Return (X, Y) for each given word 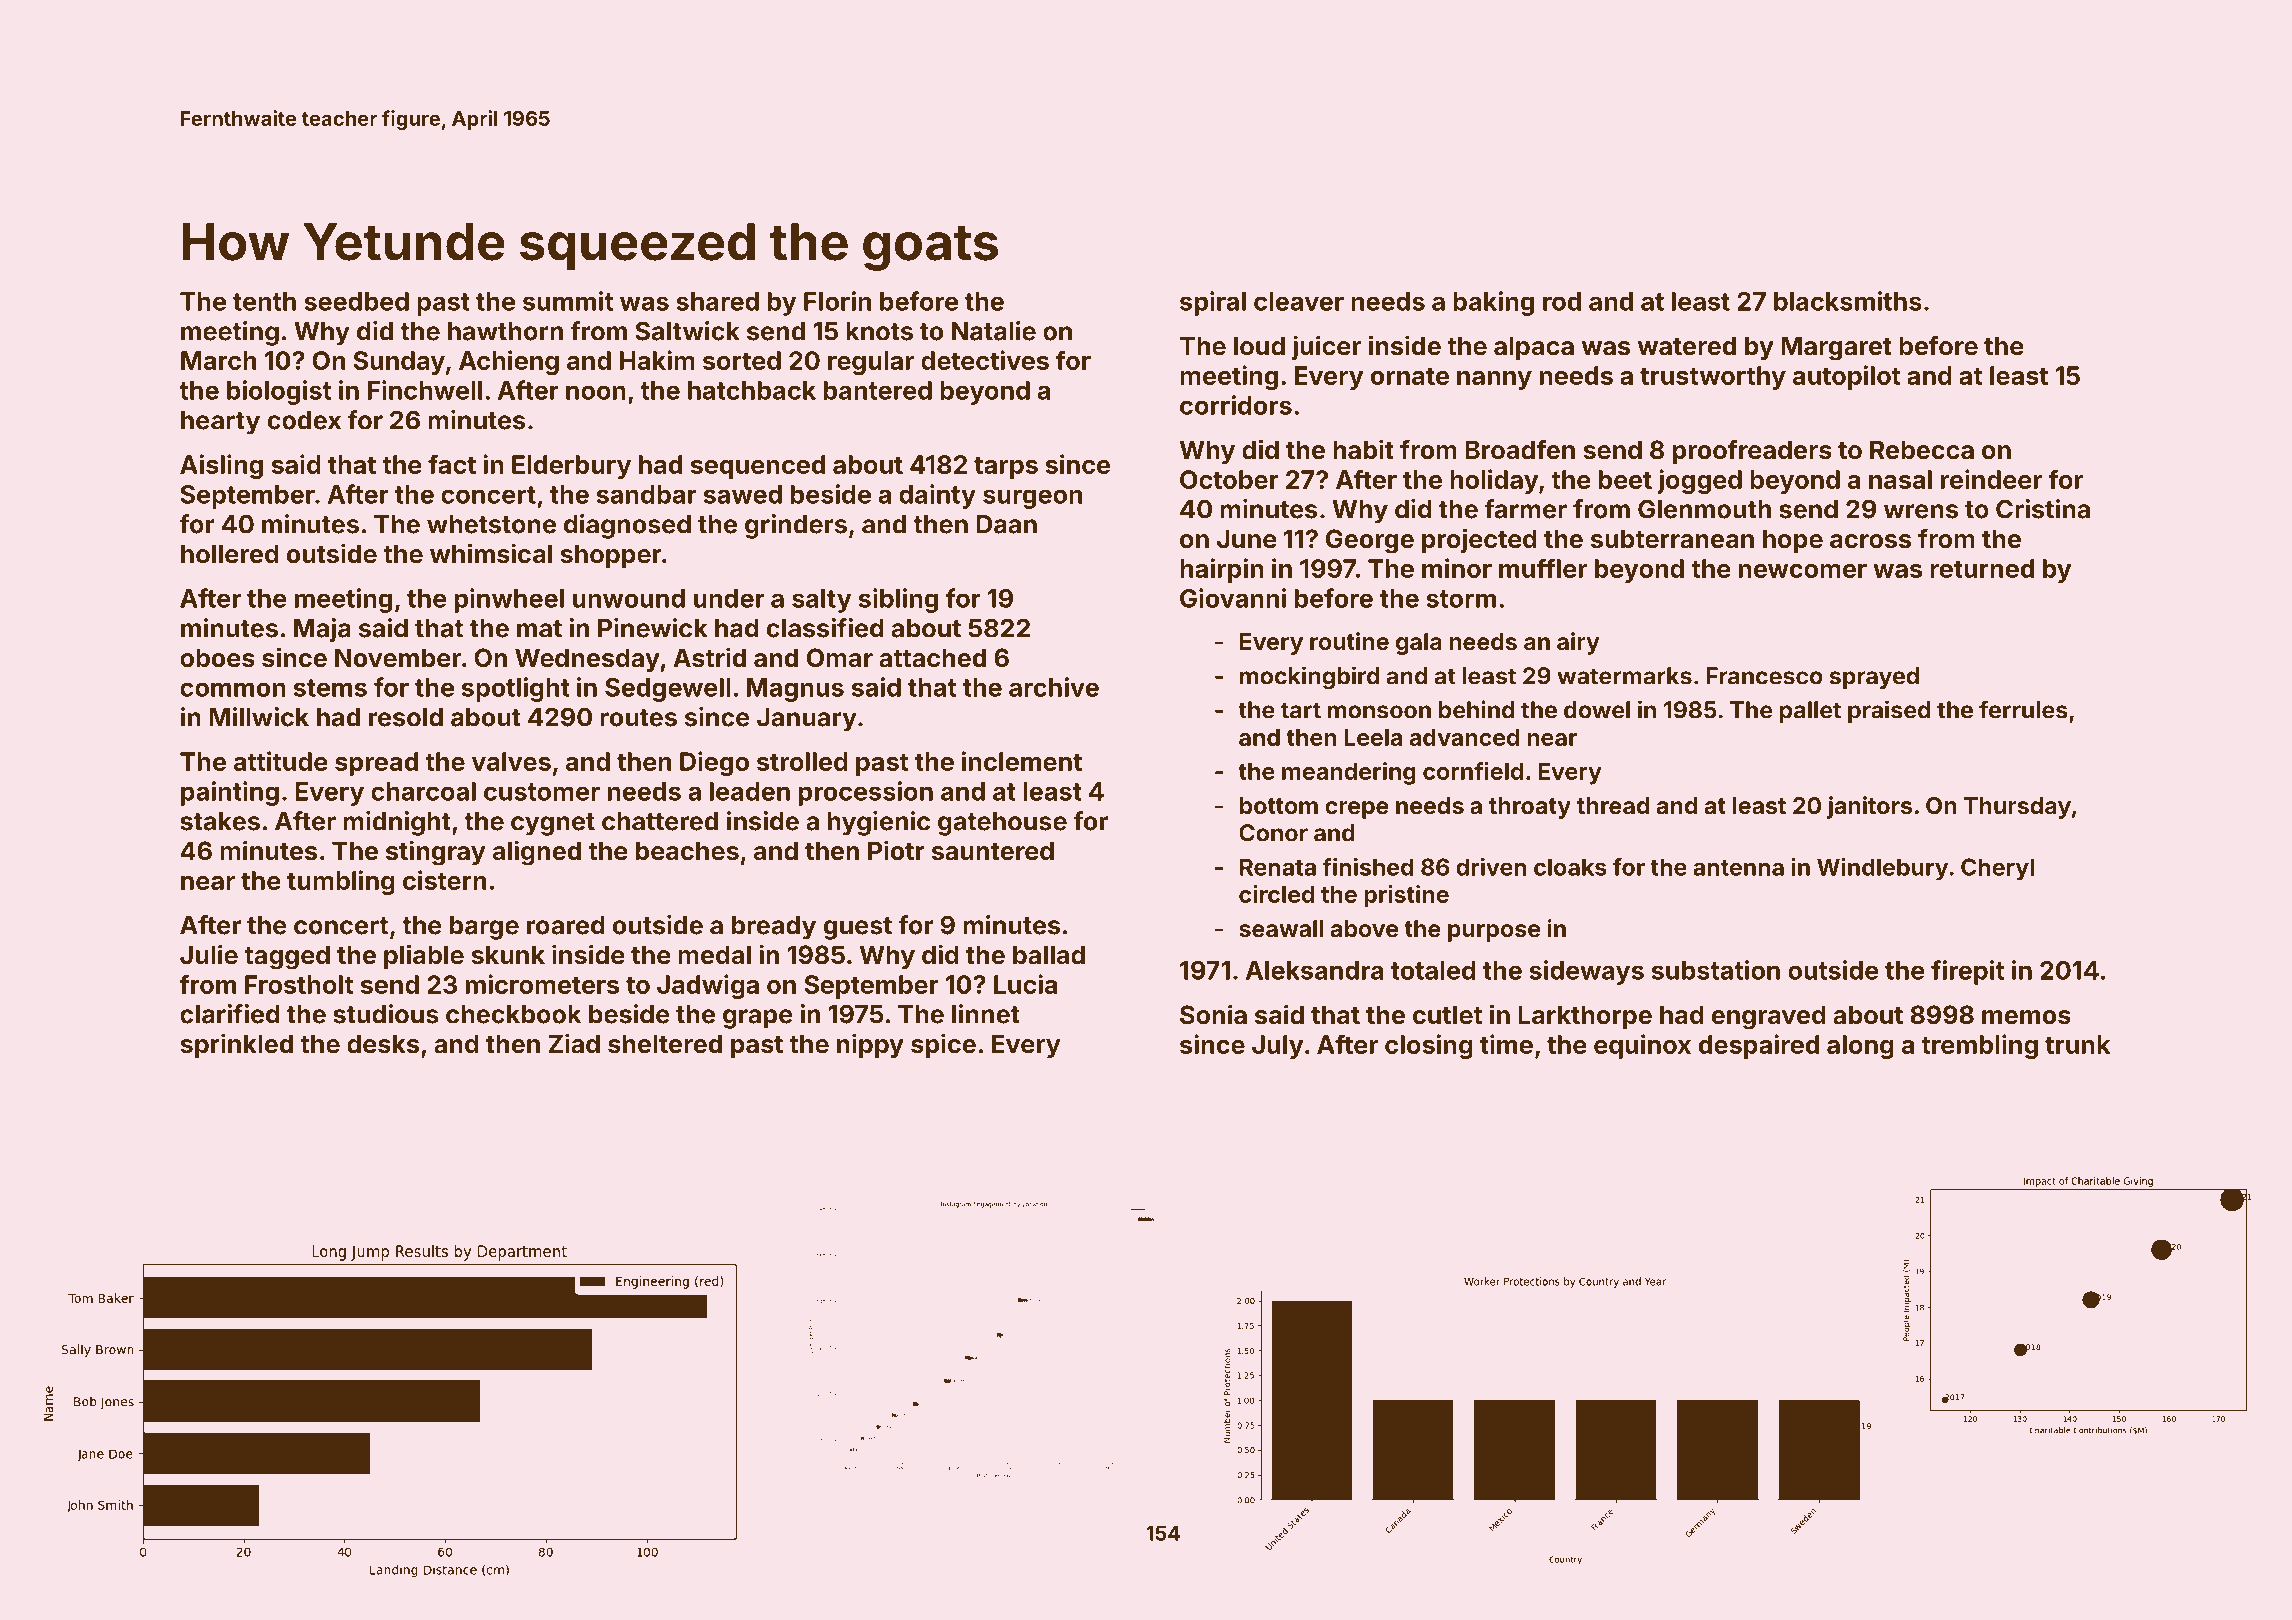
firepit (1967, 972)
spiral (1213, 303)
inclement (1022, 761)
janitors (1869, 807)
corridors (1236, 405)
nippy (870, 1045)
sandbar (647, 494)
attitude (281, 761)
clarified (230, 1014)
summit (568, 301)
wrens (1921, 511)
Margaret (1836, 348)
